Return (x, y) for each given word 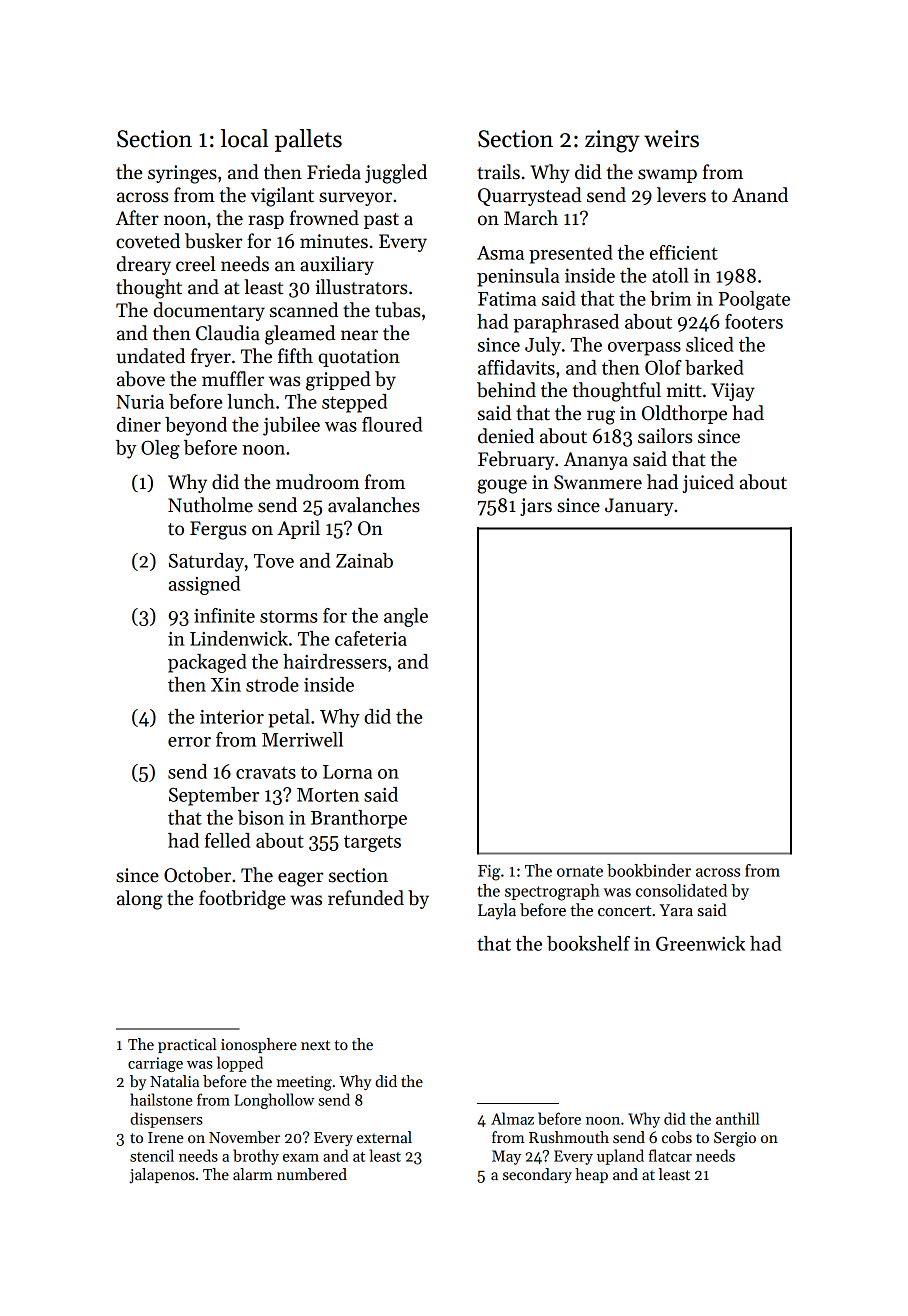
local (245, 138)
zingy (612, 141)
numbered (312, 1174)
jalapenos (162, 1175)
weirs (671, 139)
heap (591, 1175)
